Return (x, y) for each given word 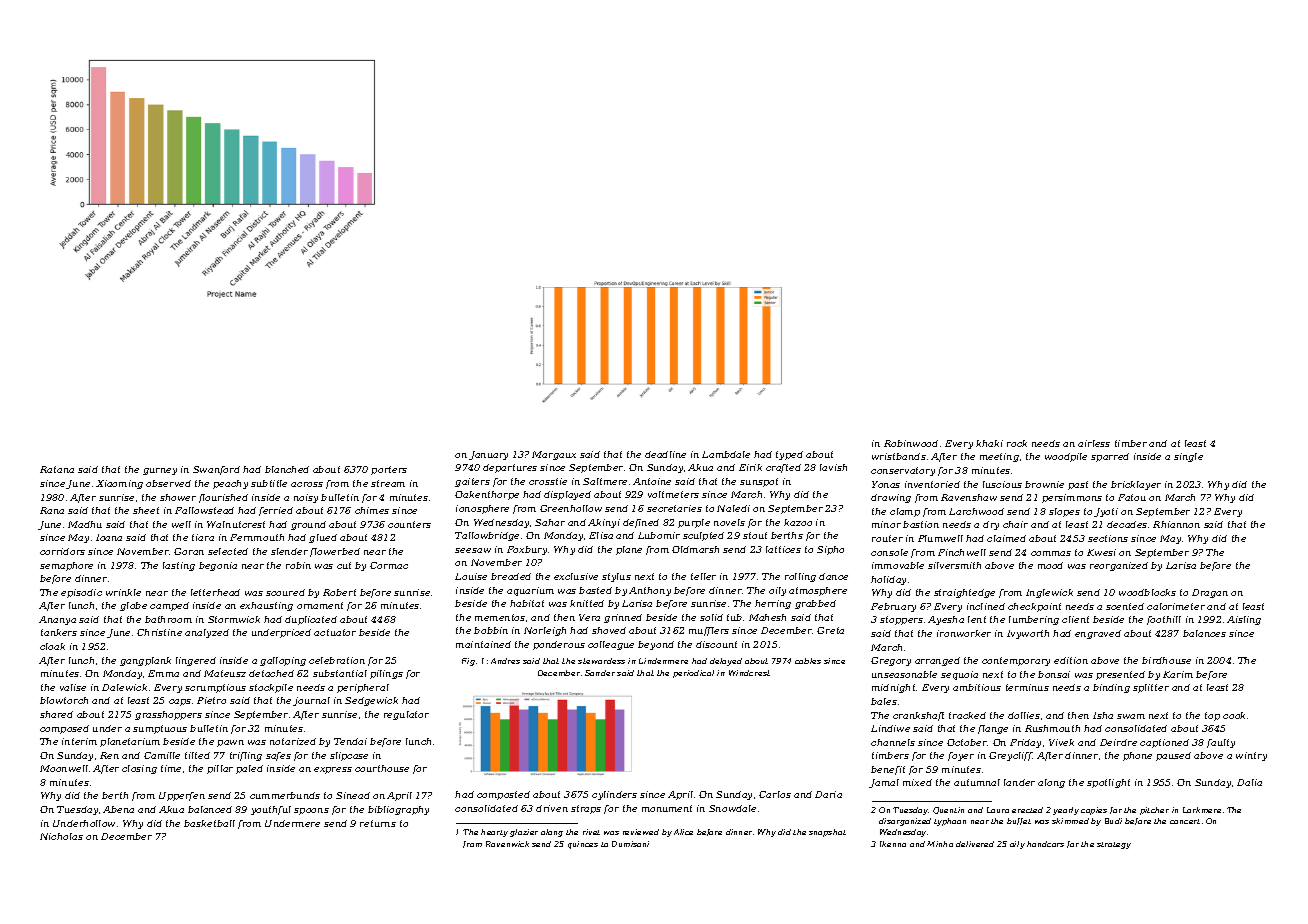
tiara (203, 537)
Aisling (1244, 620)
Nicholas (61, 836)
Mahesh (767, 617)
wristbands (899, 456)
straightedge (964, 593)
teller (703, 576)
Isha (1103, 715)
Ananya (57, 620)
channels (893, 742)
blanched (287, 469)
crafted (783, 468)
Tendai (350, 741)
